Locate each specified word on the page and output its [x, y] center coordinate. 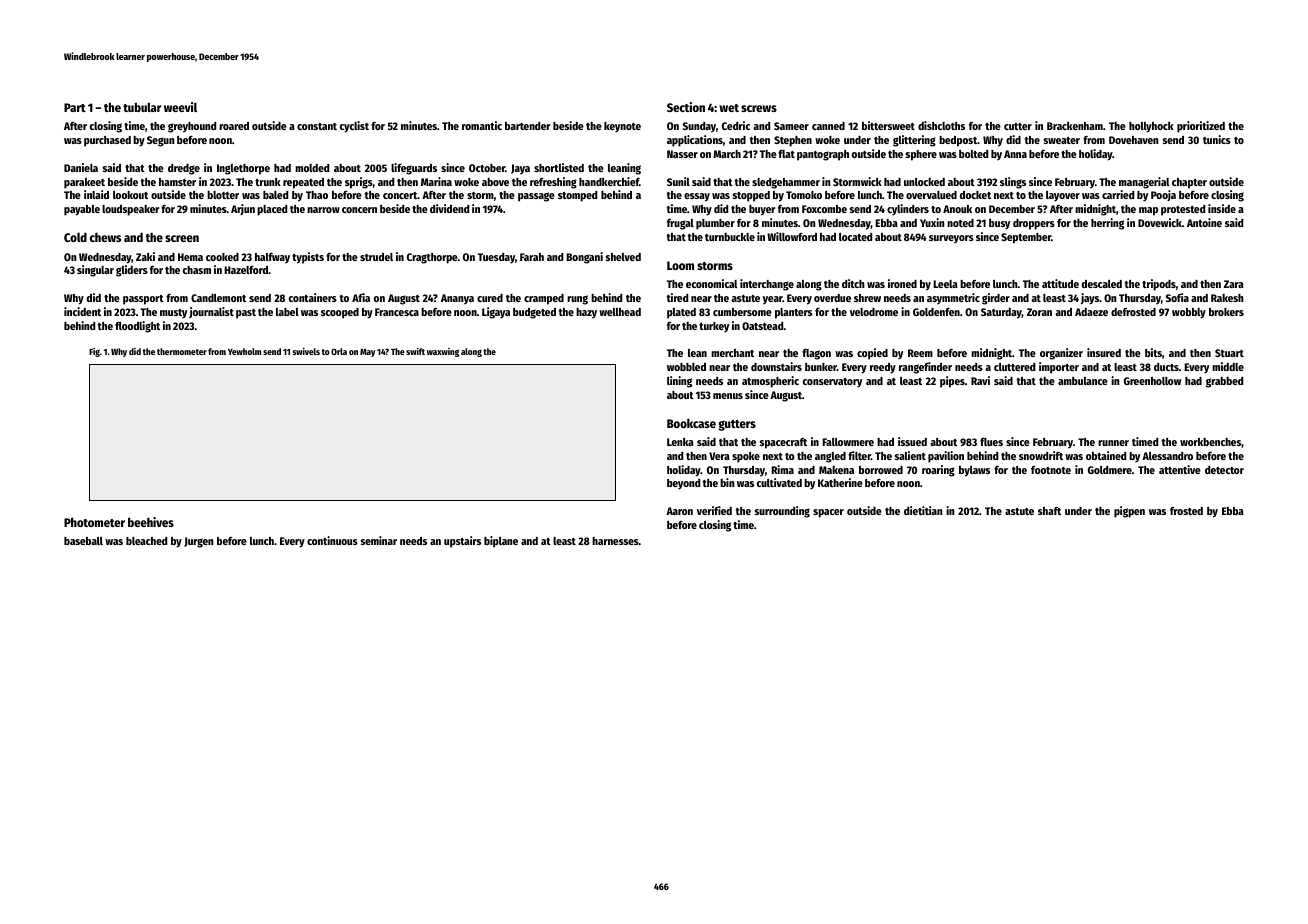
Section [686, 107]
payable [82, 210]
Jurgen [199, 542]
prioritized [1201, 127]
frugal [680, 224]
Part [75, 107]
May [367, 353]
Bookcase [691, 423]
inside [1222, 208]
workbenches [1210, 442]
